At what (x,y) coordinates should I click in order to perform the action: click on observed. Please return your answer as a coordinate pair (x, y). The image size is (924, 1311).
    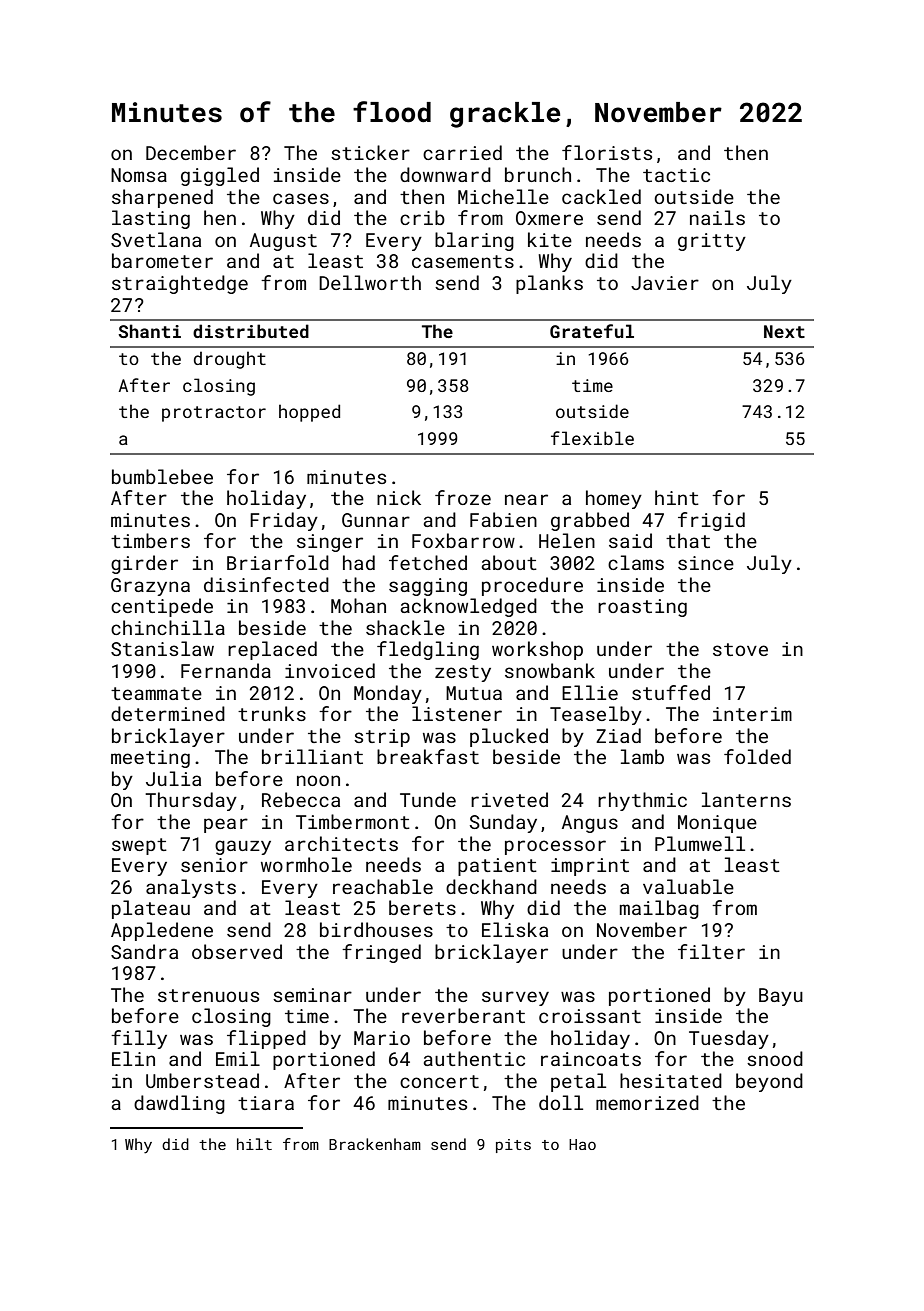
    Looking at the image, I should click on (237, 951).
